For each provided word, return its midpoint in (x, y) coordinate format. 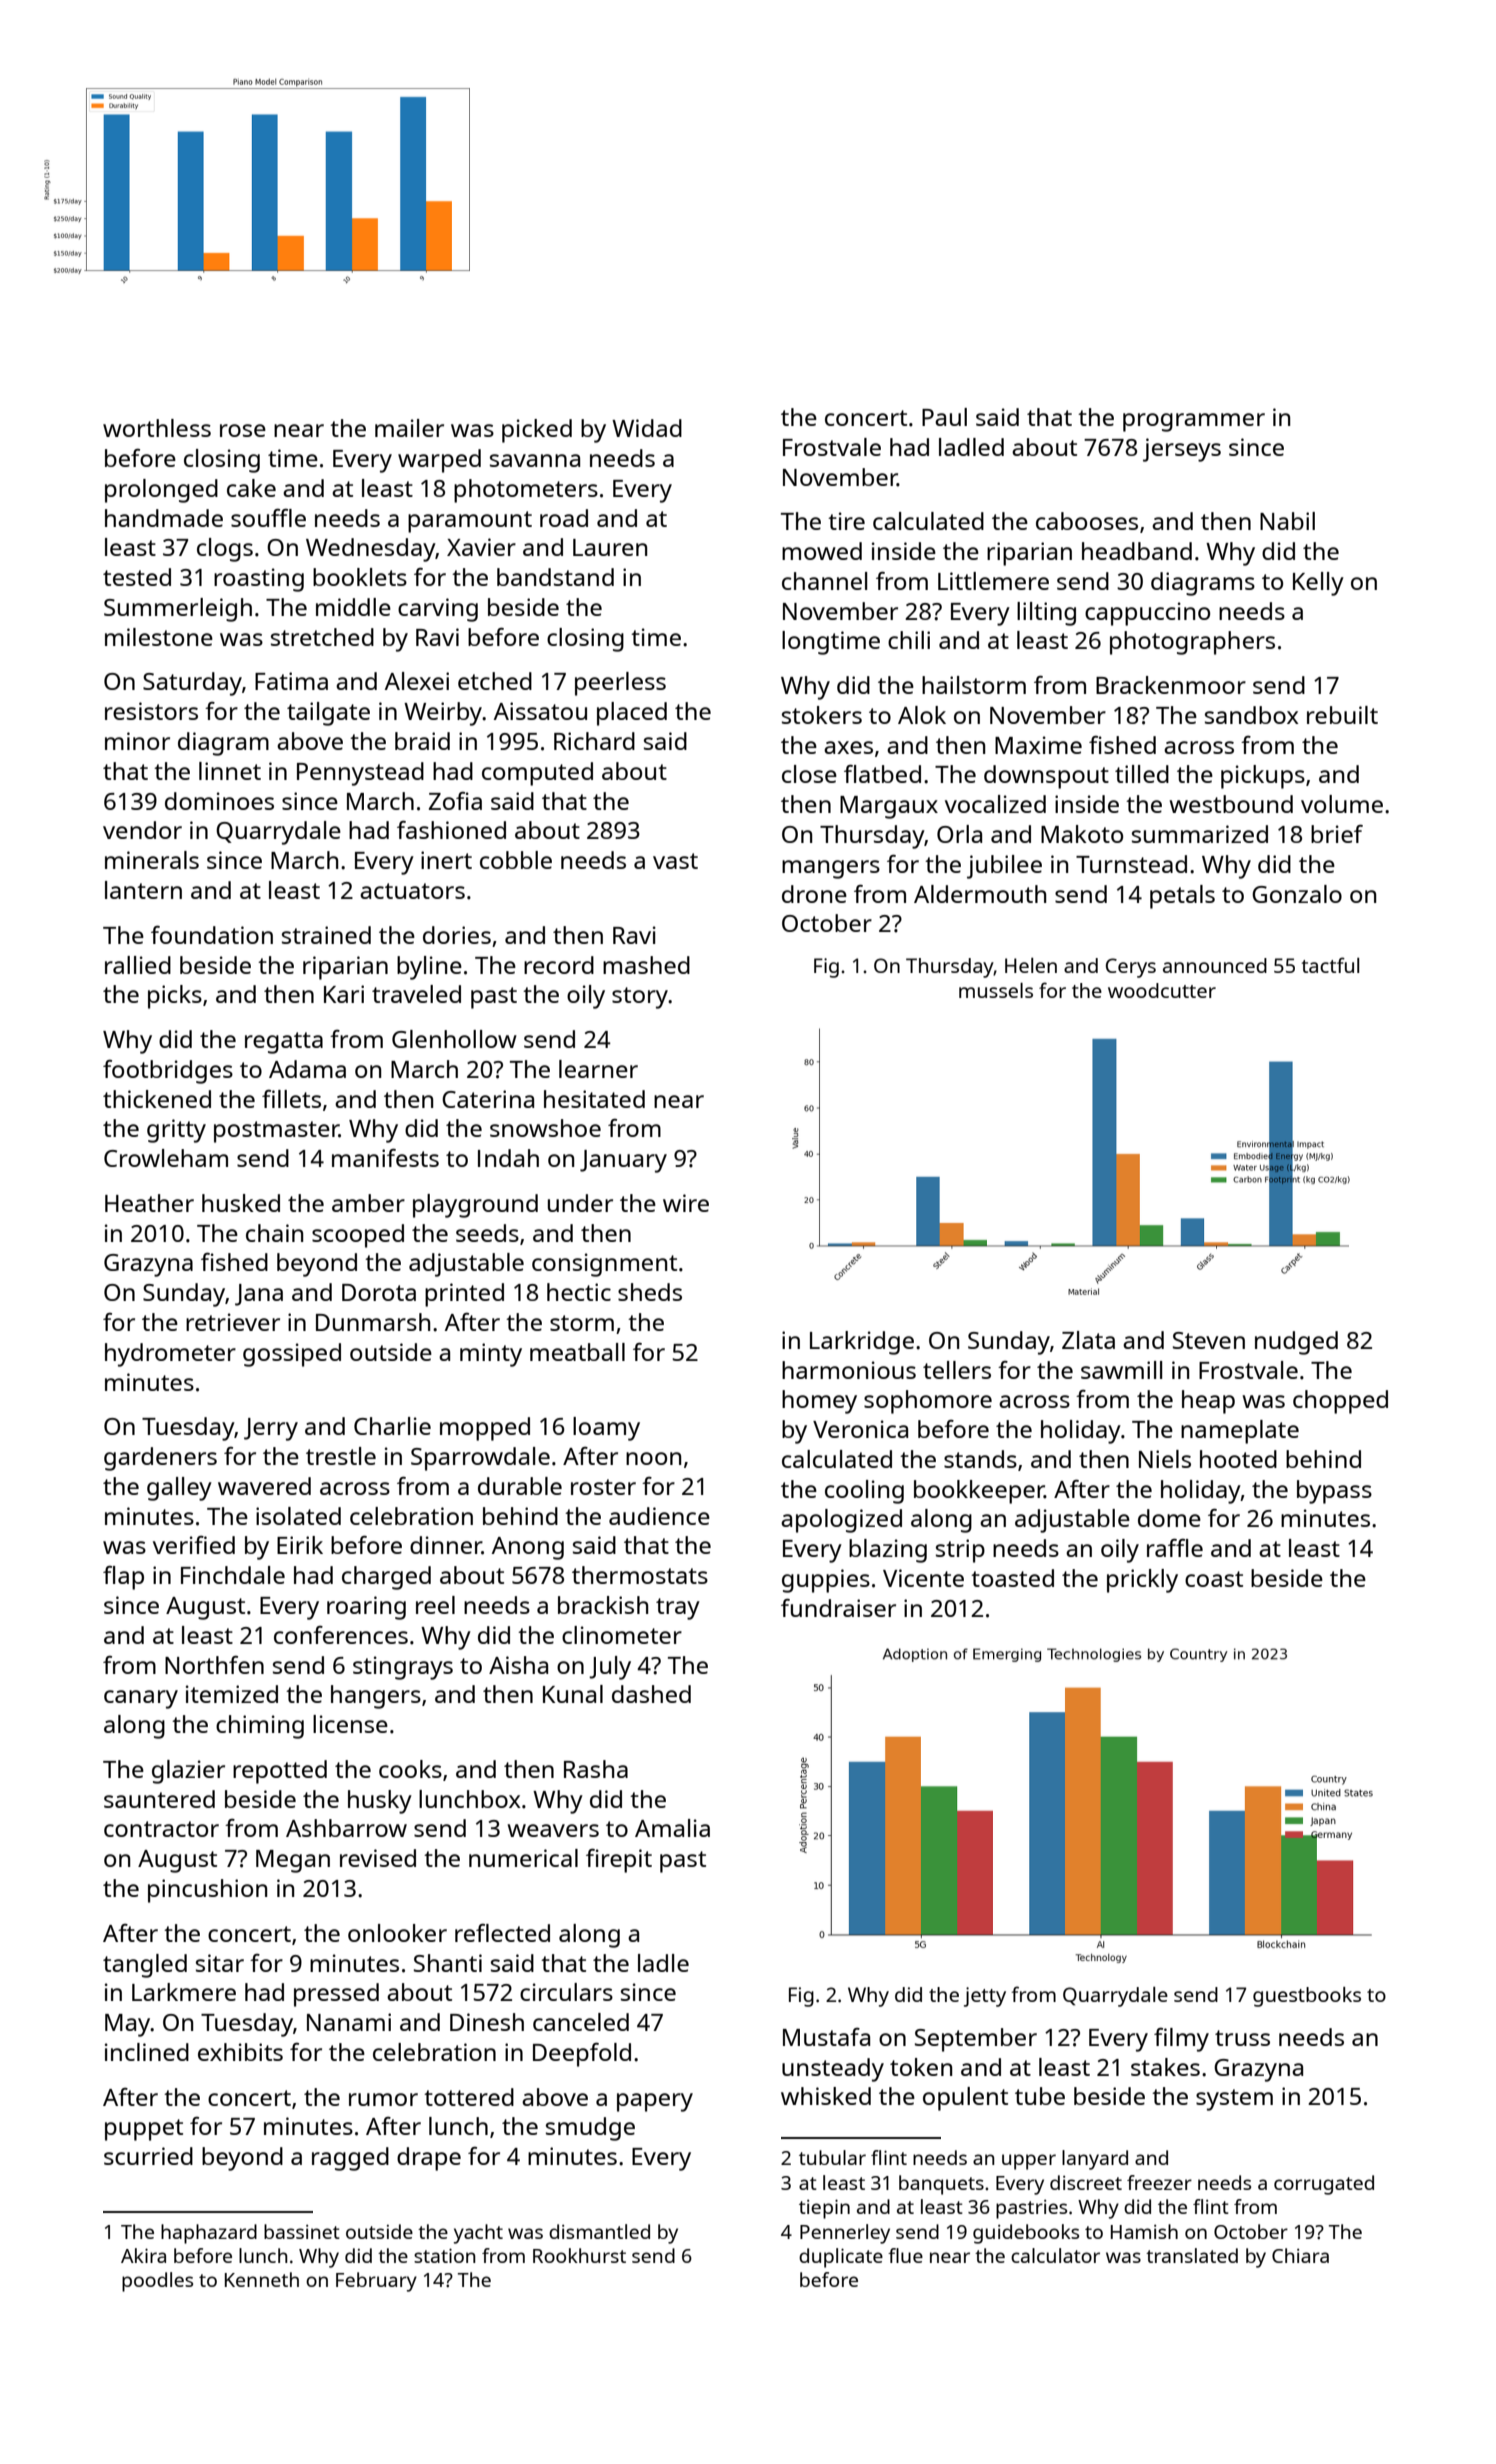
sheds (650, 1292)
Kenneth (262, 2279)
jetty (985, 1997)
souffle (268, 518)
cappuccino (1147, 614)
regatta (284, 1043)
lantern (143, 890)
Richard (594, 741)
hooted (1238, 1459)
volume (1342, 804)
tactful (1330, 965)
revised (378, 1858)
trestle (341, 1456)
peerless (620, 684)
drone (814, 894)
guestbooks (1307, 1997)
